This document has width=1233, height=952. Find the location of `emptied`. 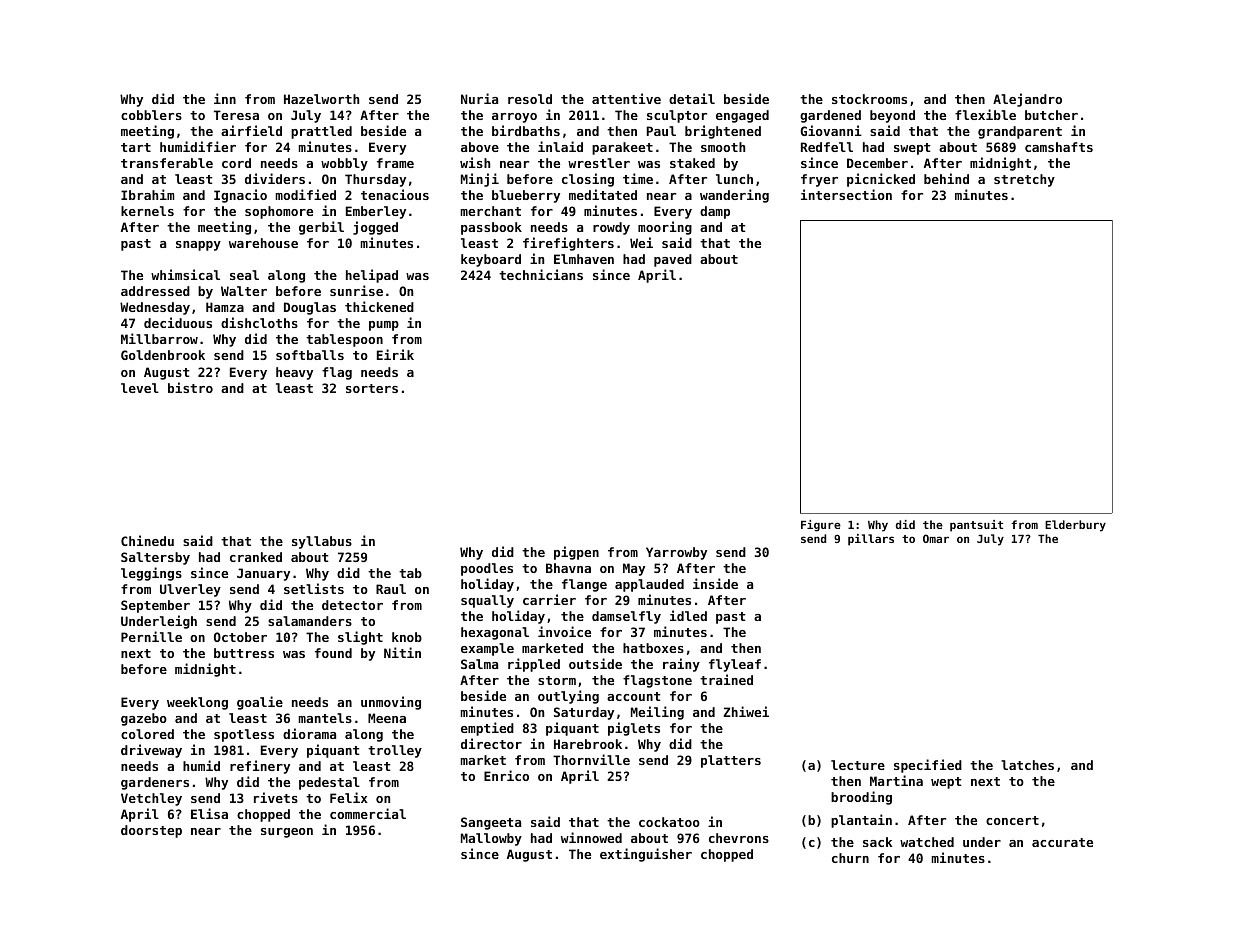

emptied is located at coordinates (487, 729).
